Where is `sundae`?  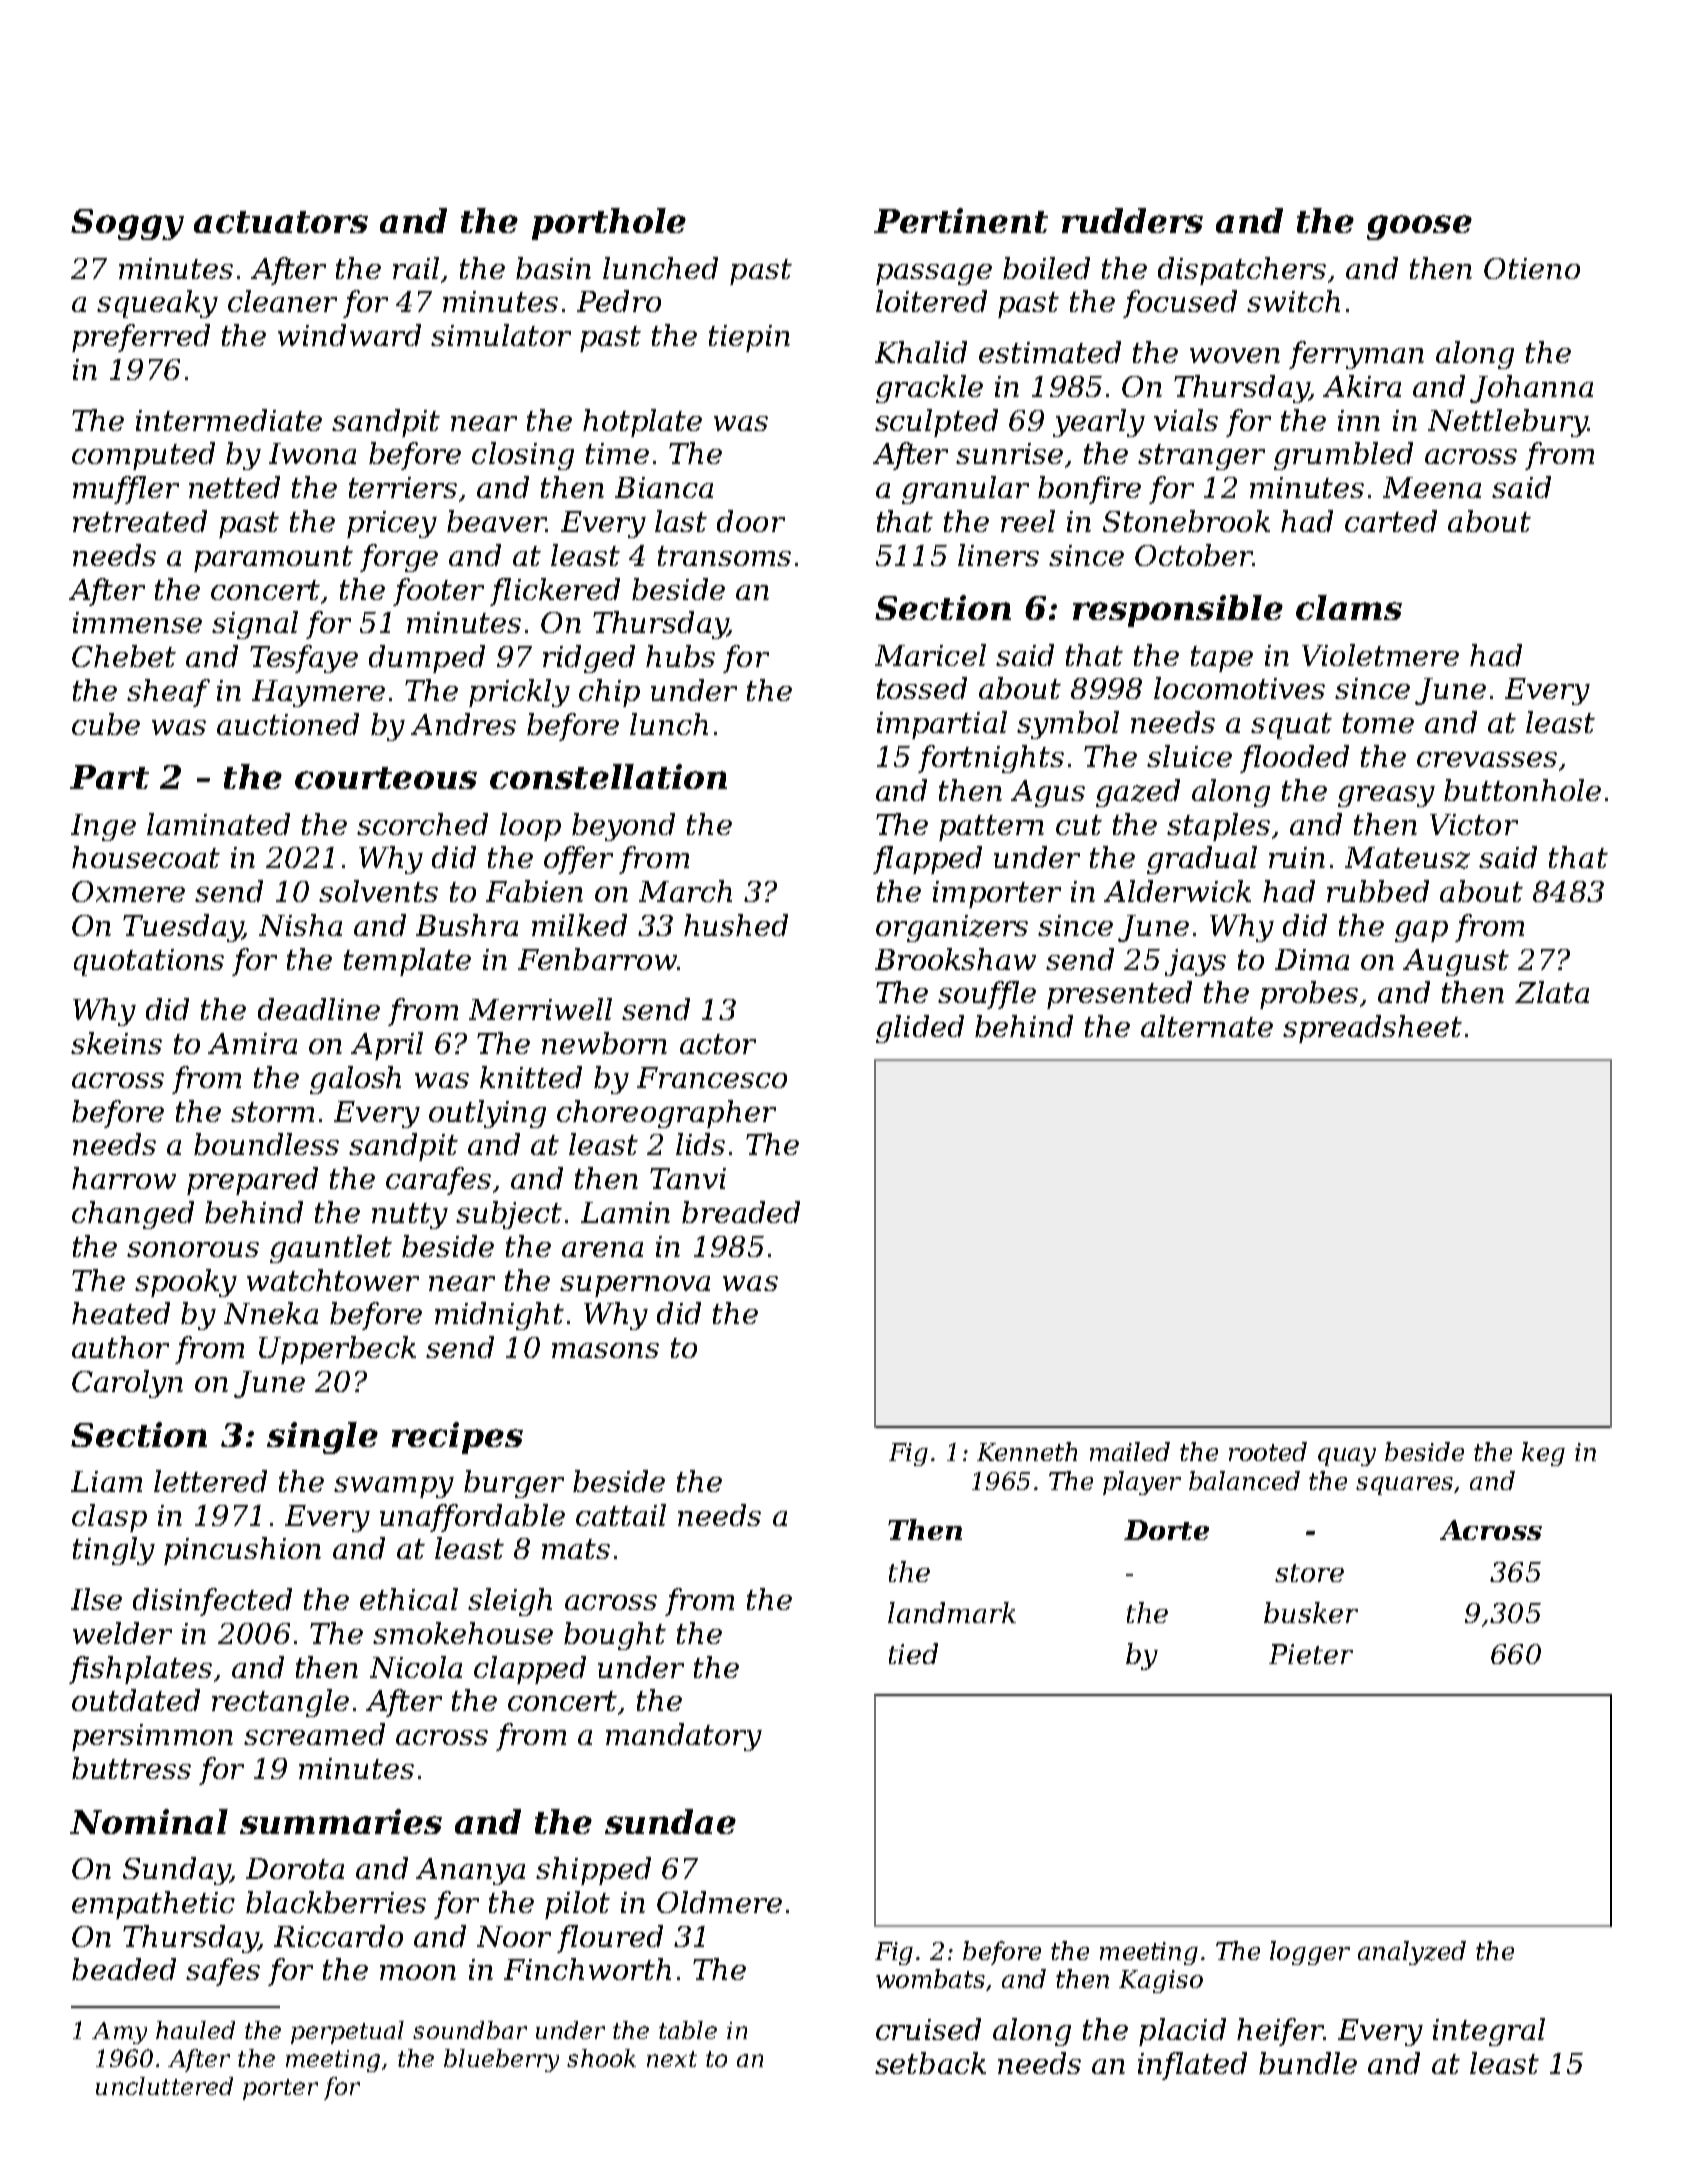
sundae is located at coordinates (670, 1821).
